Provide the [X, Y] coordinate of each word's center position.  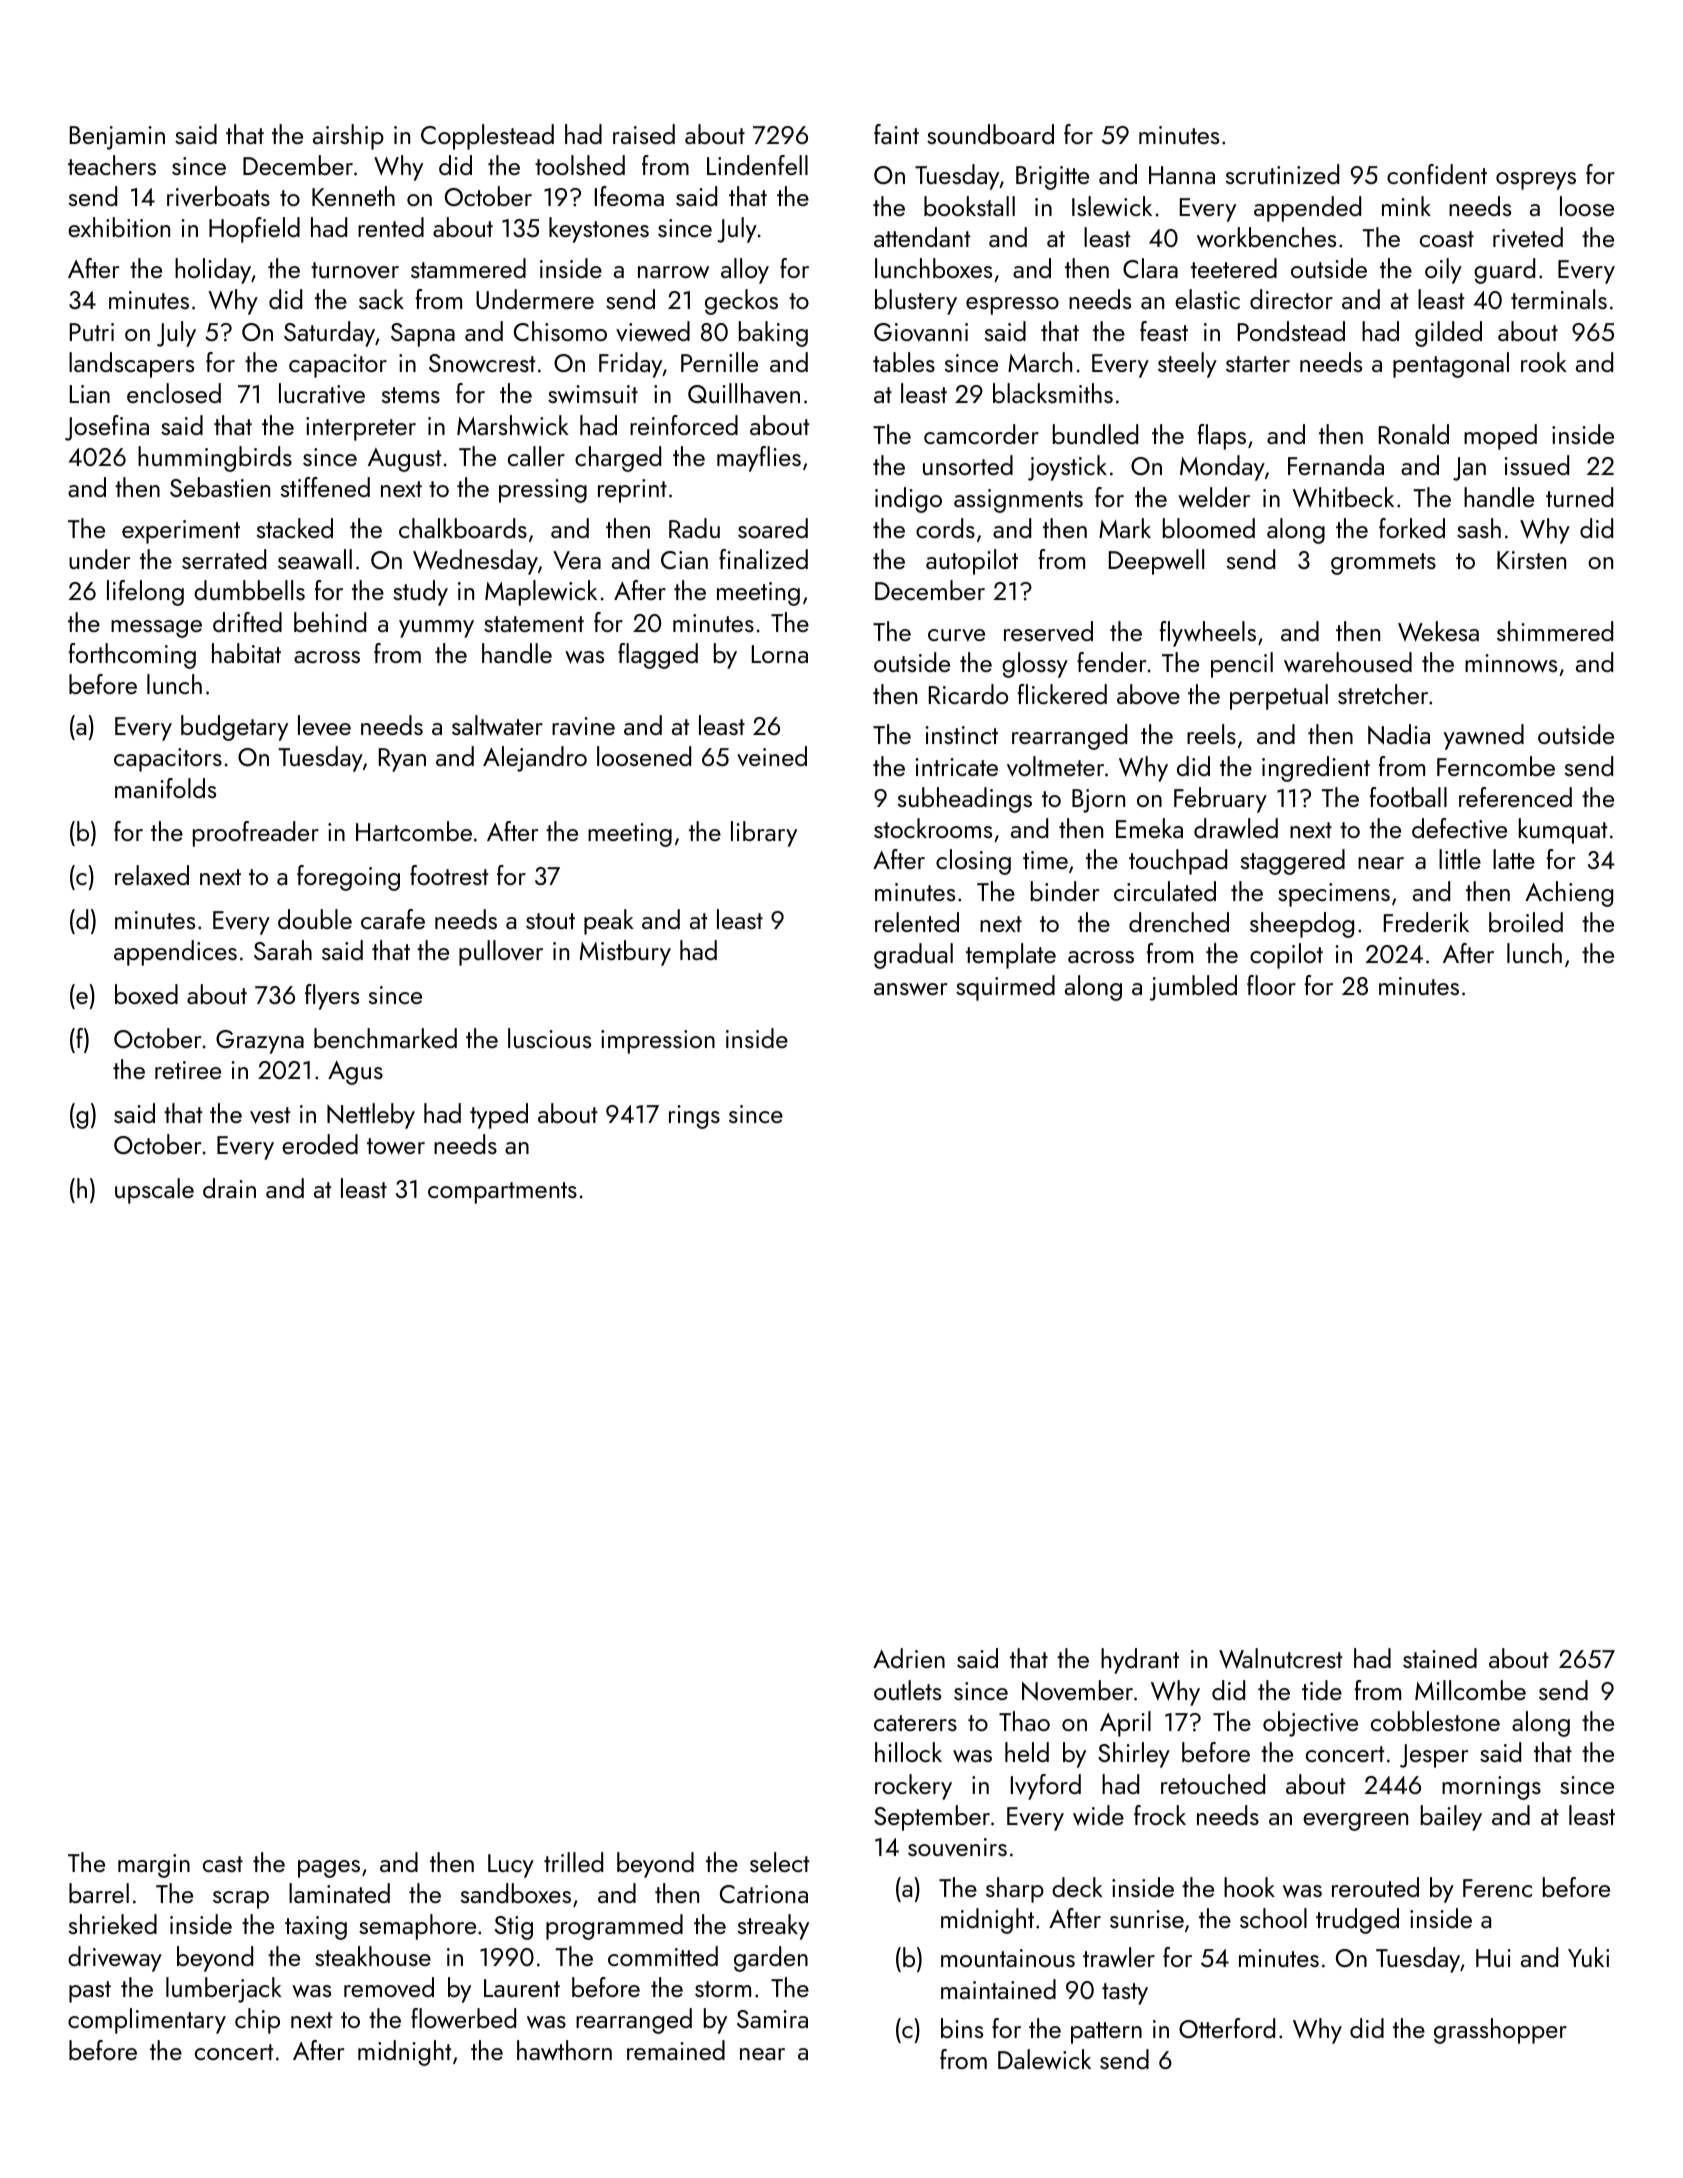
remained [676, 2050]
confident [1437, 174]
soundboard [990, 134]
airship [348, 137]
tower [396, 1146]
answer [910, 989]
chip [257, 2021]
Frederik [1426, 922]
